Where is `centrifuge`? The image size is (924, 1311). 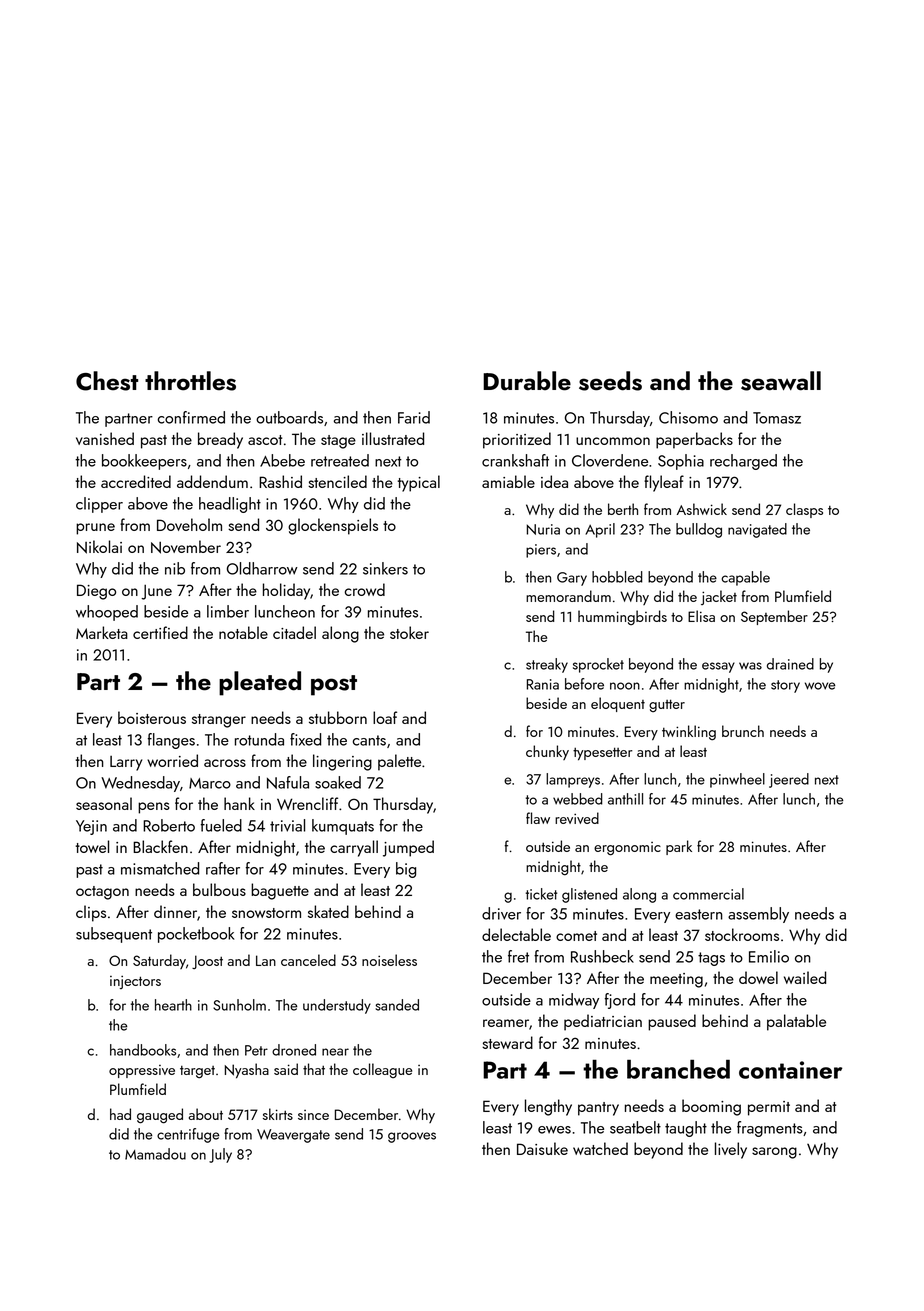 centrifuge is located at coordinates (188, 1135).
